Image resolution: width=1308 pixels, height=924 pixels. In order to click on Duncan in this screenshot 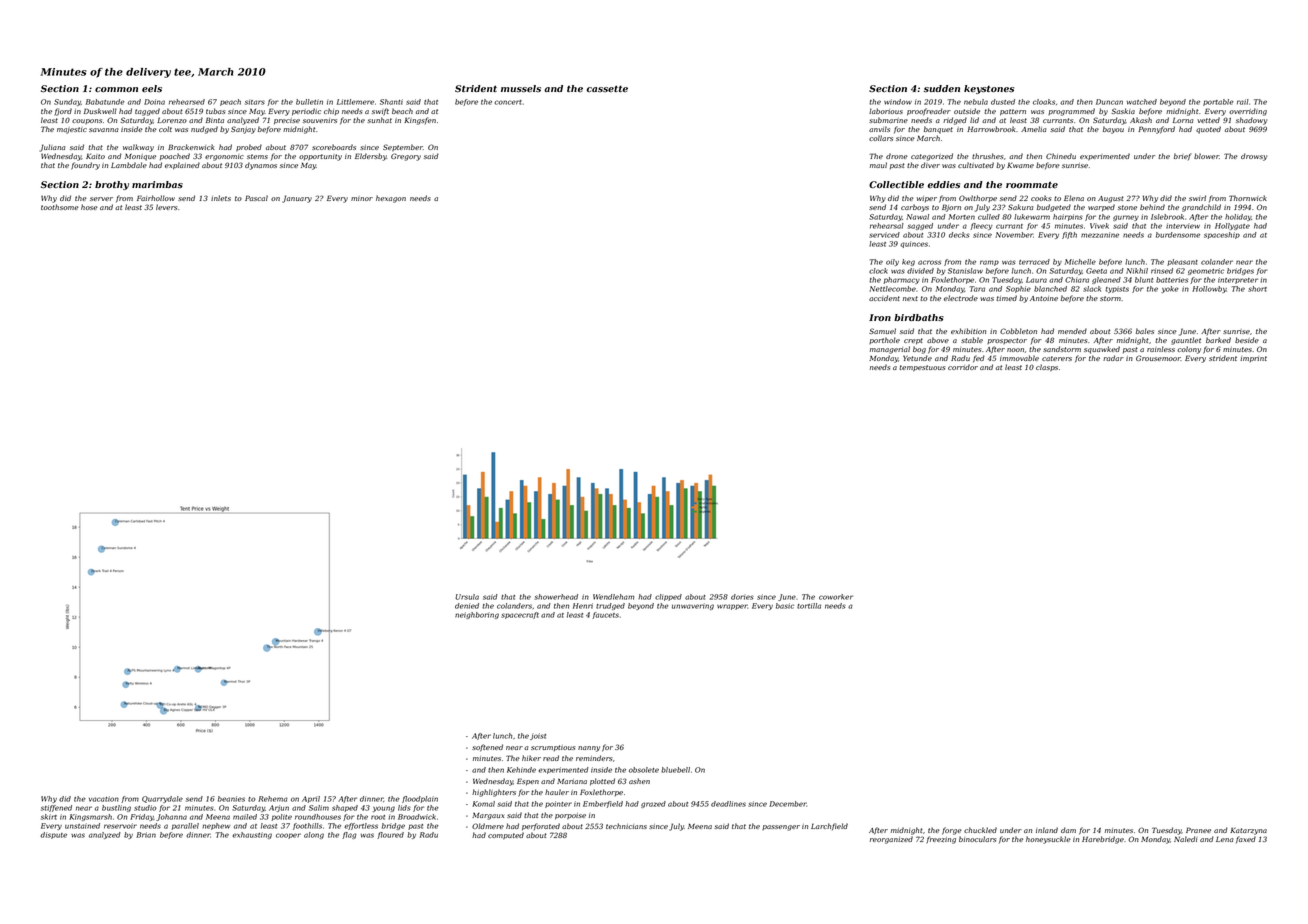, I will do `click(1109, 102)`.
